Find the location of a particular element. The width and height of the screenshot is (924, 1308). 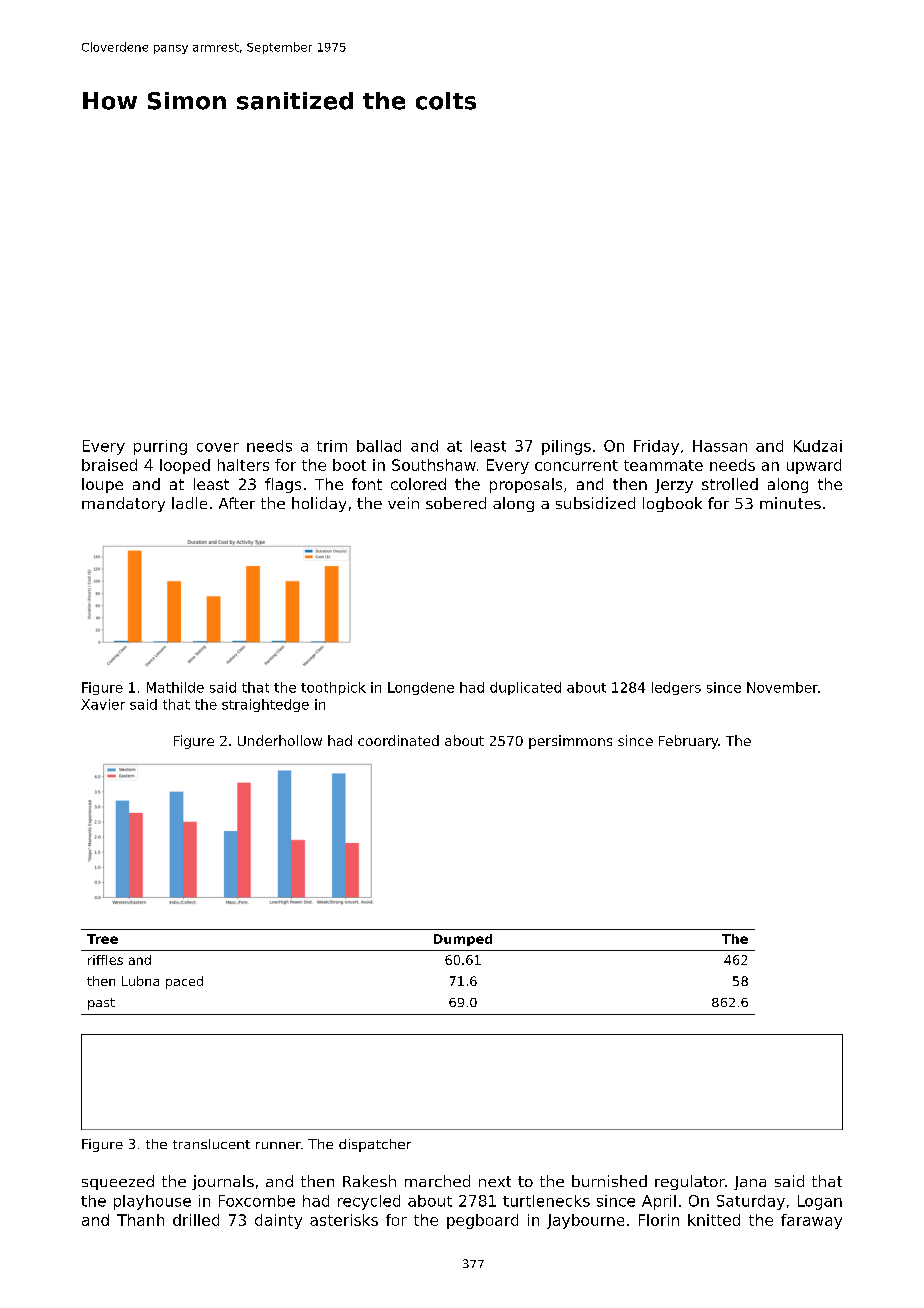

loupe is located at coordinates (102, 485).
